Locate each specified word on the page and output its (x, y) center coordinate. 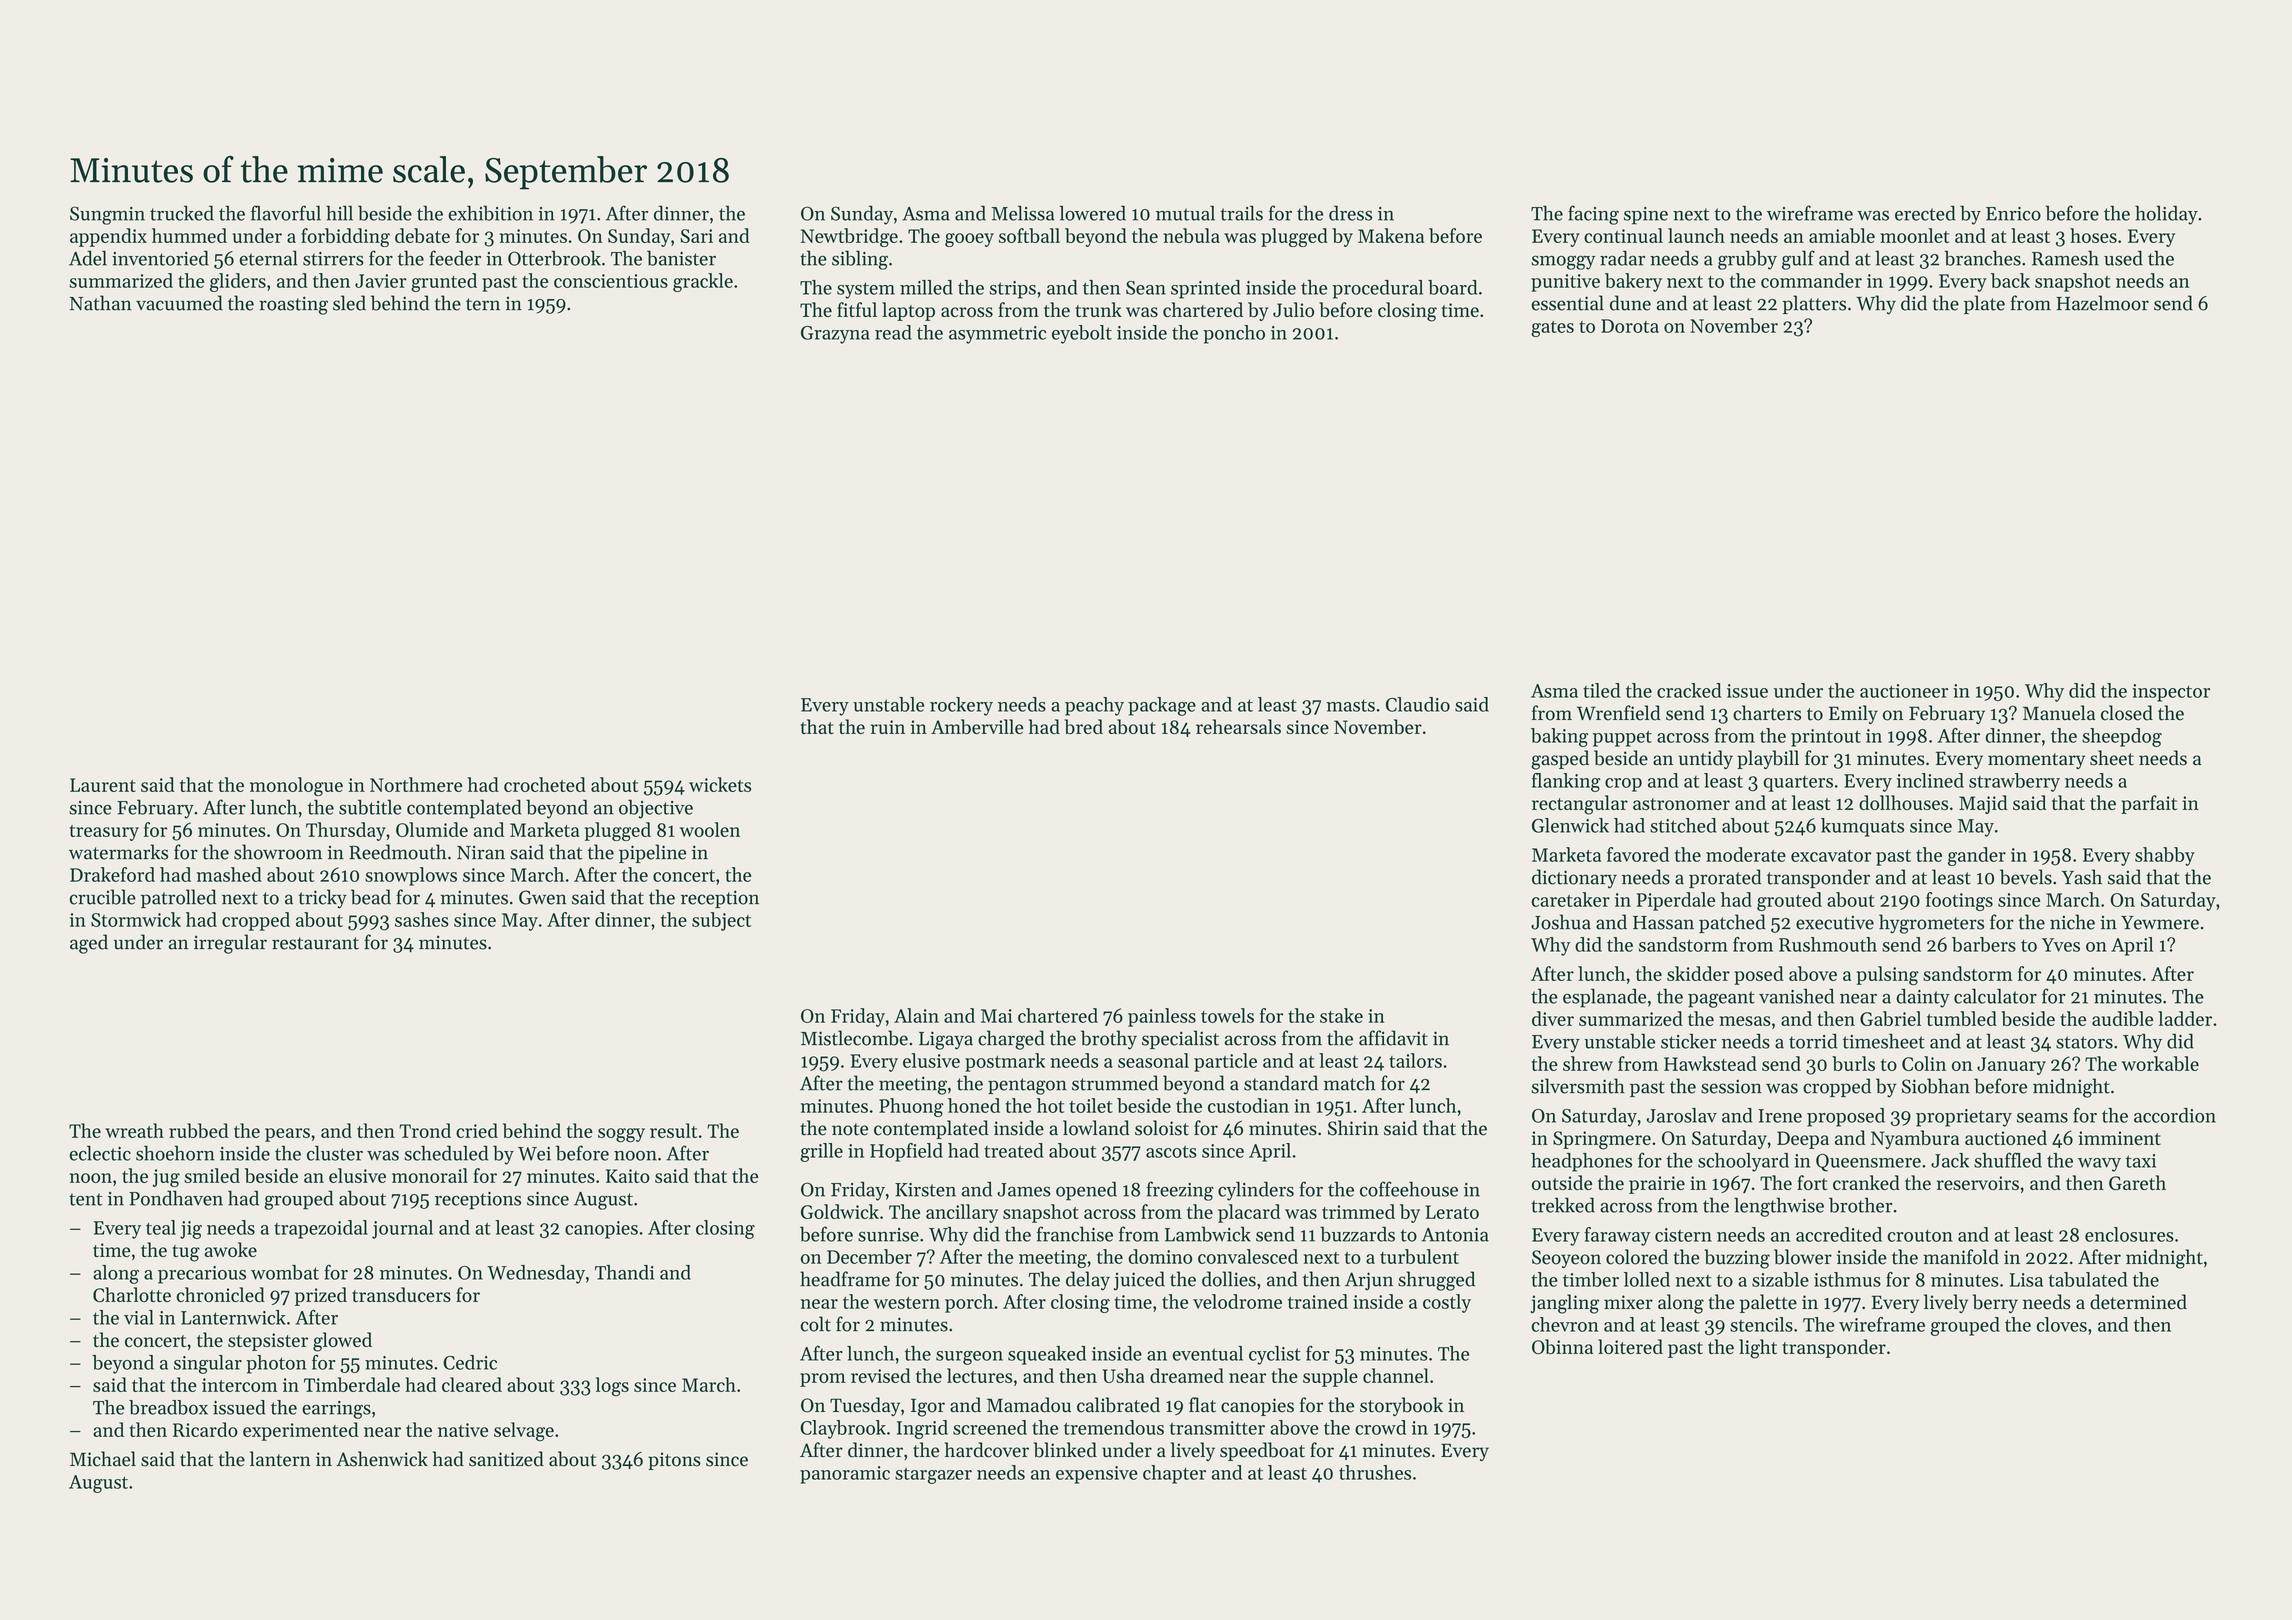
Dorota (1630, 326)
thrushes (1375, 1472)
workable (2160, 1063)
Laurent (103, 785)
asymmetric (997, 335)
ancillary (962, 1213)
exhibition (490, 213)
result (673, 1130)
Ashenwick (382, 1459)
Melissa (1023, 213)
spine (1646, 216)
